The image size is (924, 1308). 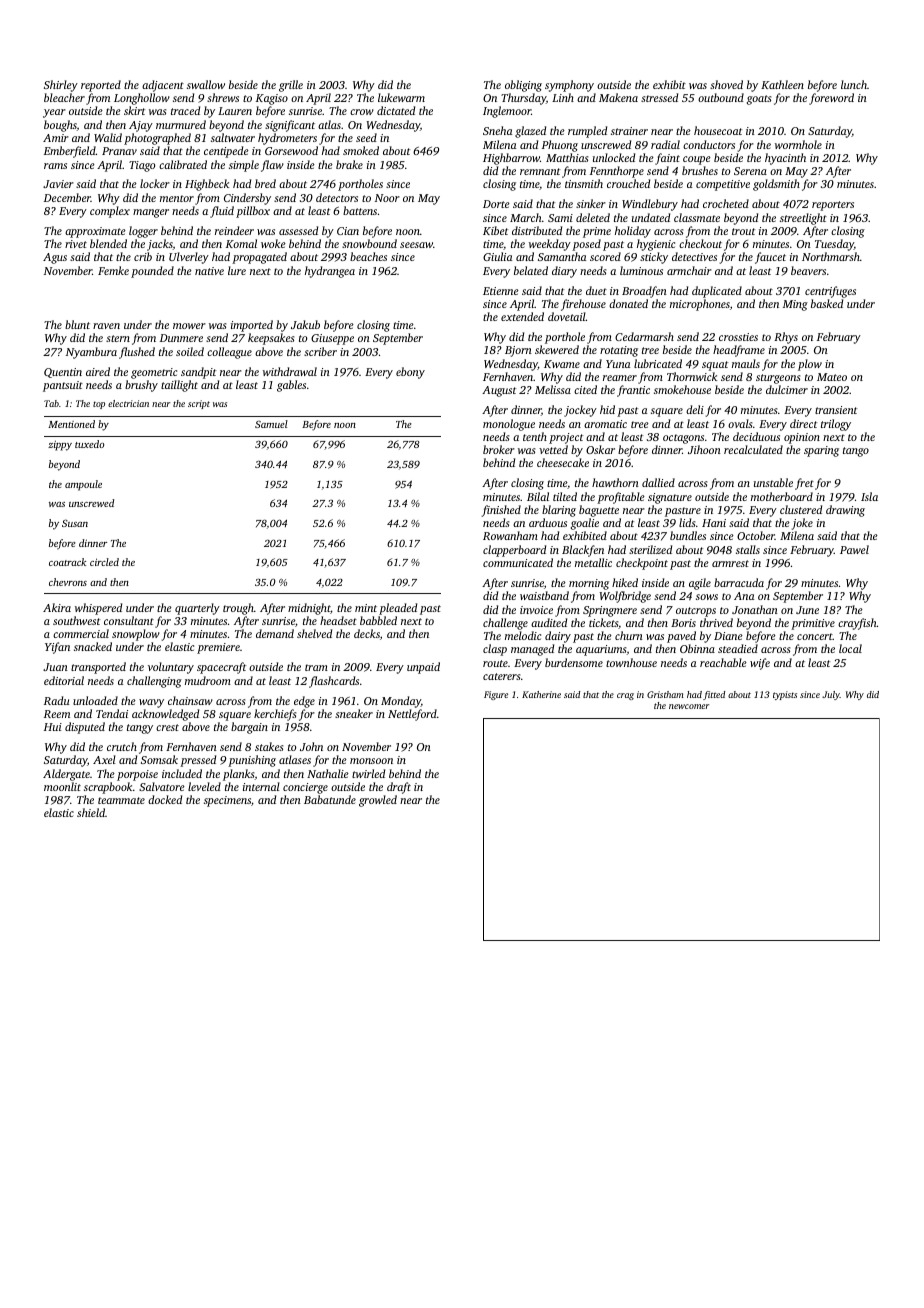 I want to click on symphony, so click(x=569, y=86).
